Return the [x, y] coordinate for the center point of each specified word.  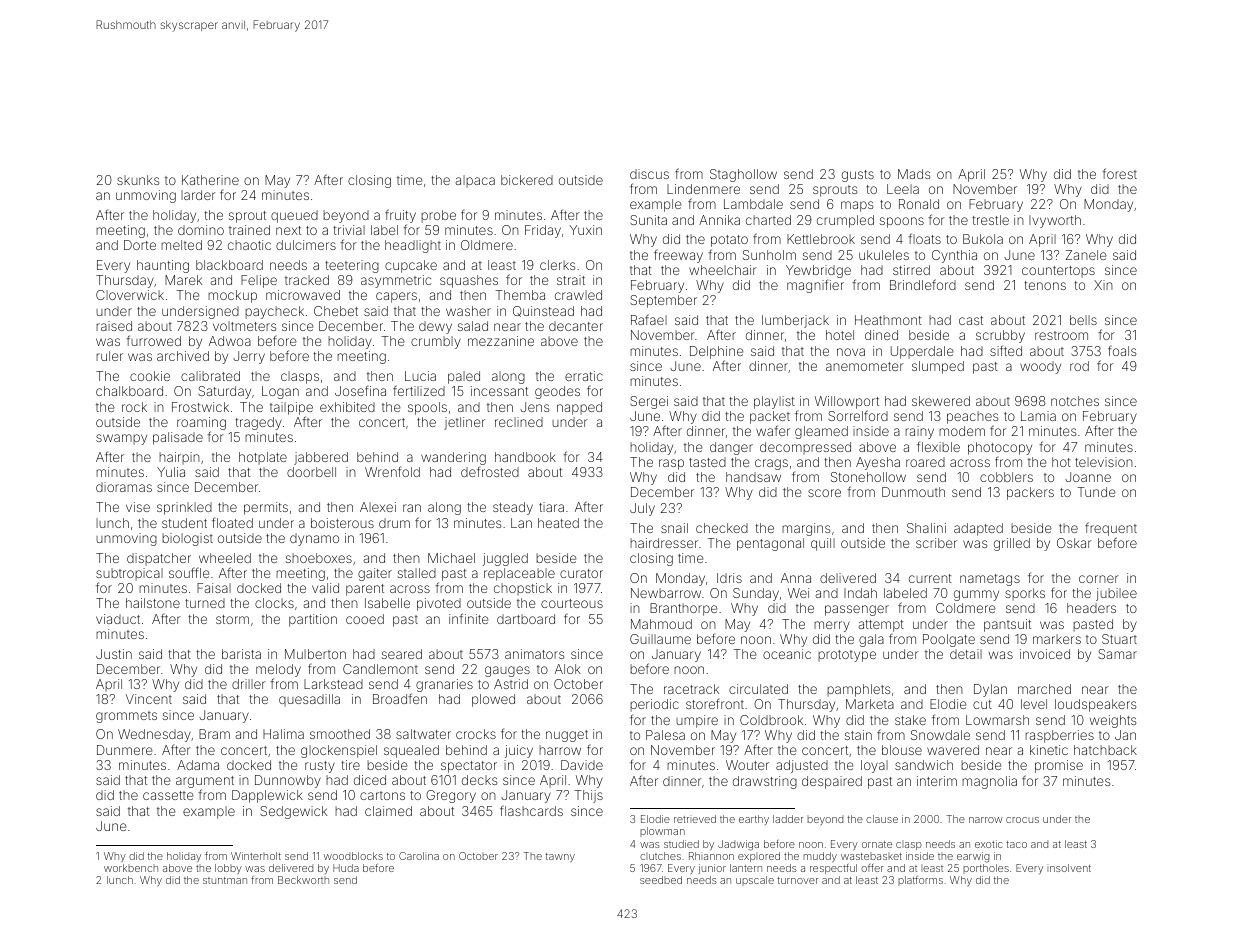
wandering [453, 458]
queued [294, 216]
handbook [525, 457]
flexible [938, 446]
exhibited [347, 407]
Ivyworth [1055, 221]
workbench [131, 868]
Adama [198, 765]
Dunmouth [913, 492]
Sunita [648, 220]
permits [266, 508]
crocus [1022, 820]
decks [479, 780]
